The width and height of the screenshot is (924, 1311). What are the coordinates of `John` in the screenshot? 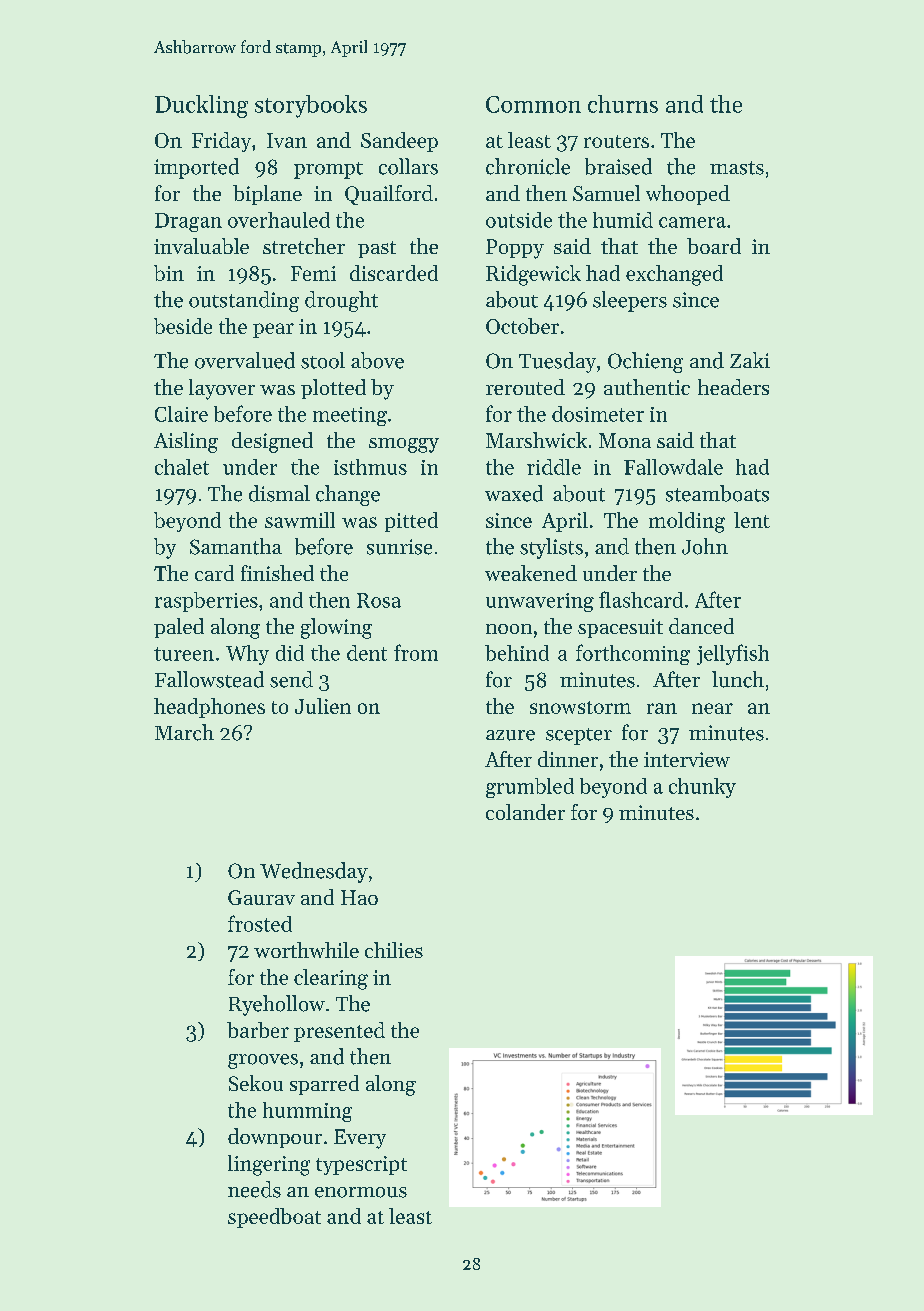 It's located at (705, 546).
